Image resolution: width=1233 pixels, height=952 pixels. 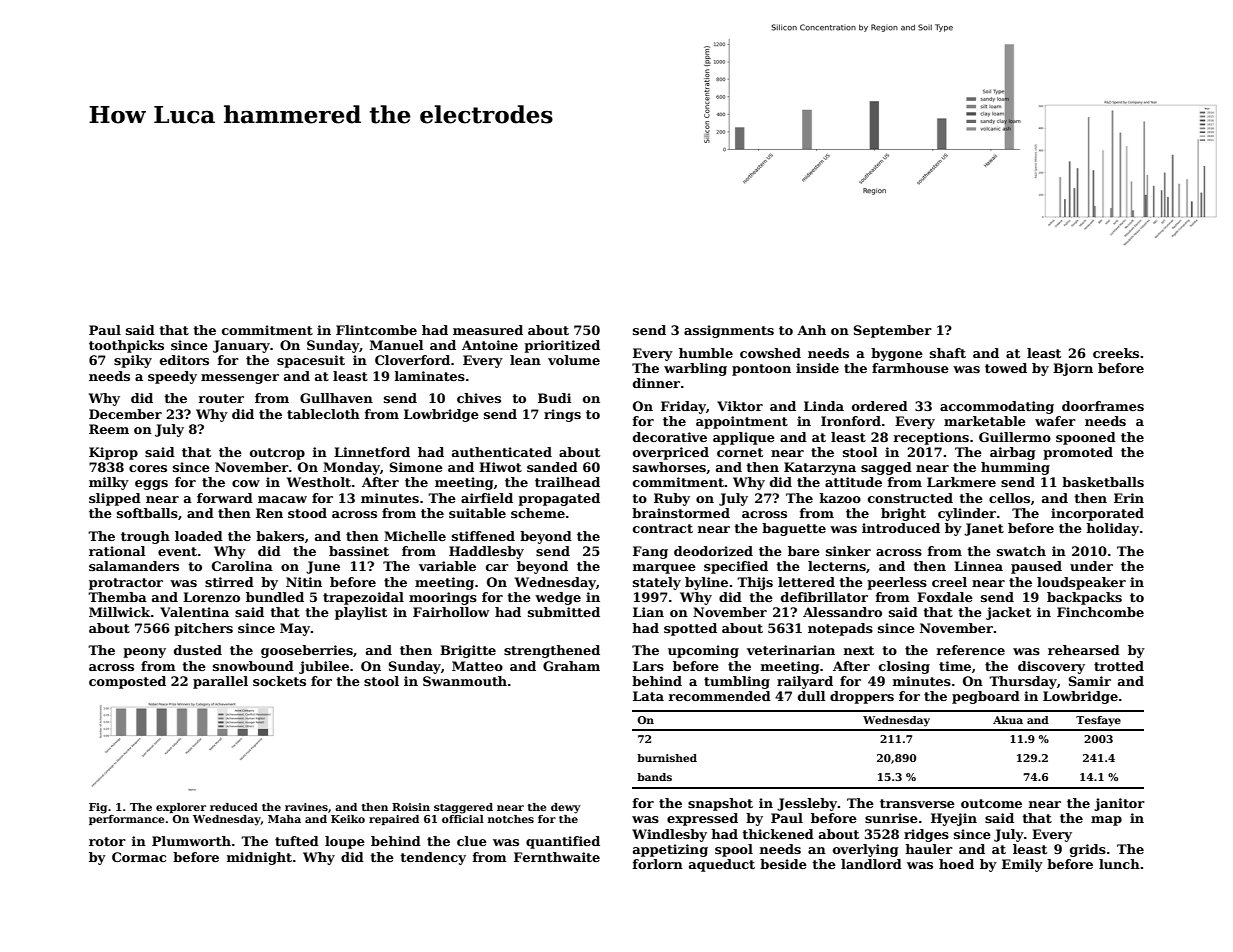 I want to click on Tesfaye, so click(x=1098, y=721).
